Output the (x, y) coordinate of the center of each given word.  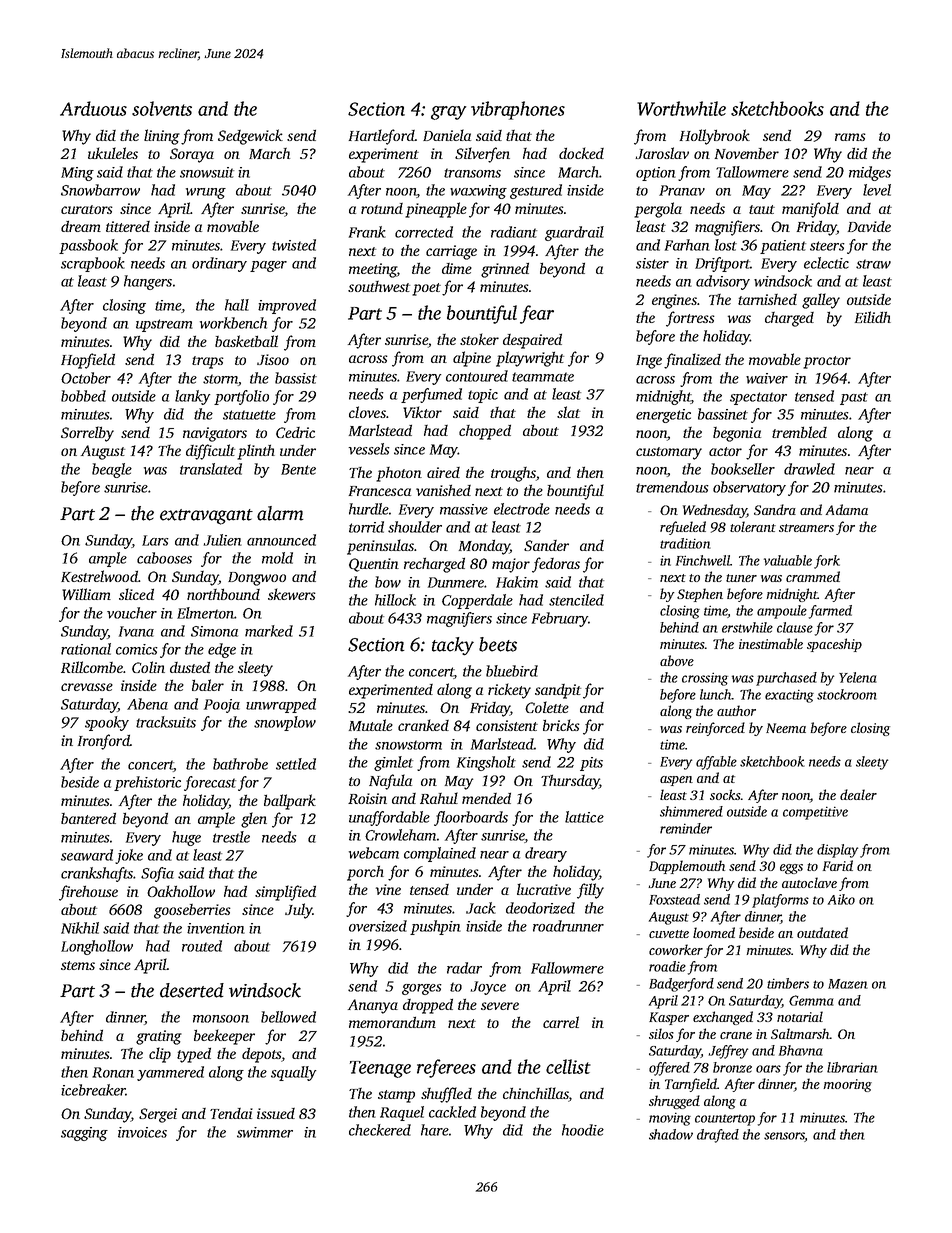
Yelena (858, 677)
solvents (162, 108)
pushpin (435, 927)
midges (870, 173)
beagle (112, 470)
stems (78, 965)
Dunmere (456, 582)
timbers (788, 983)
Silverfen (482, 155)
